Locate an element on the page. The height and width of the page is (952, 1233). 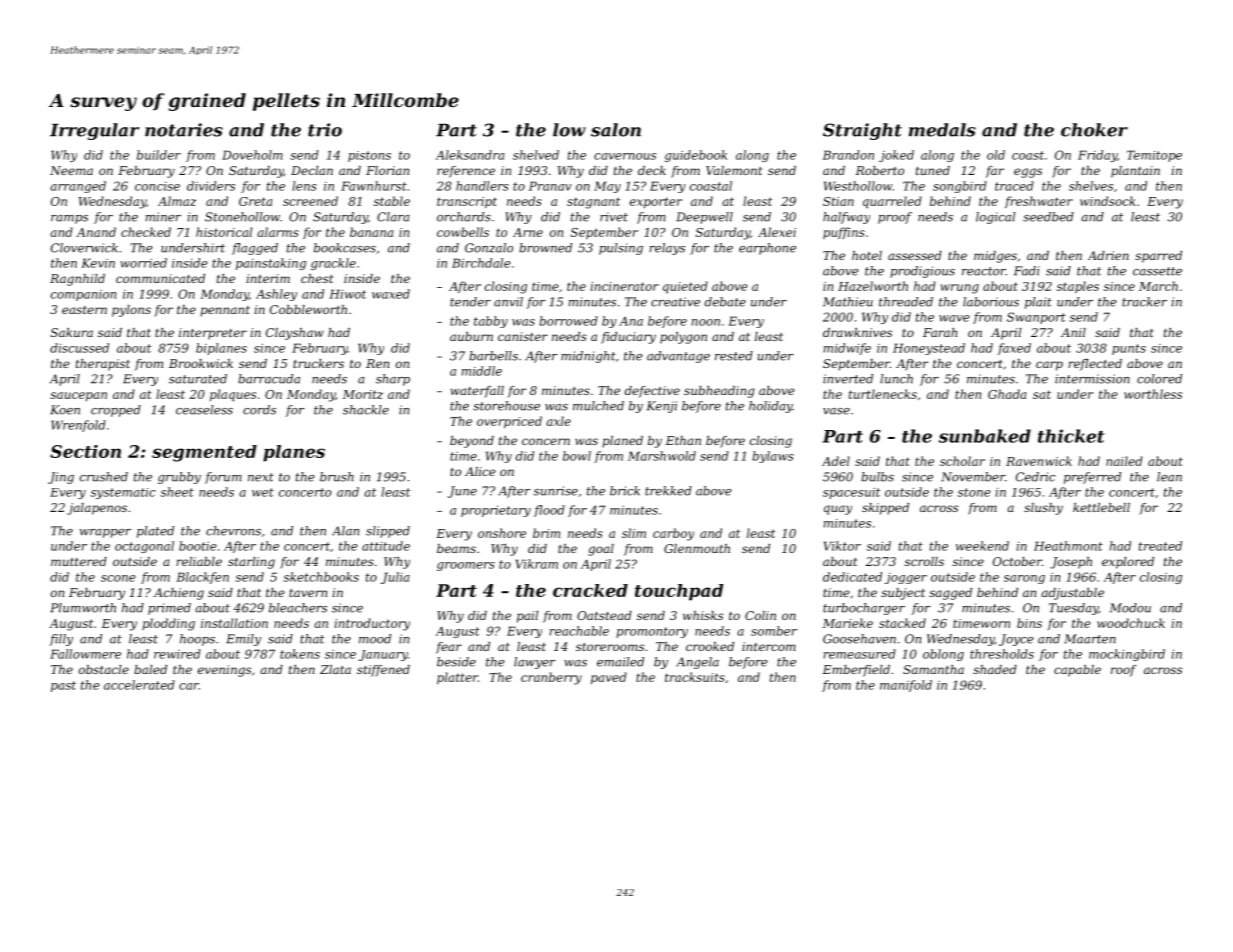
quieted is located at coordinates (685, 287).
